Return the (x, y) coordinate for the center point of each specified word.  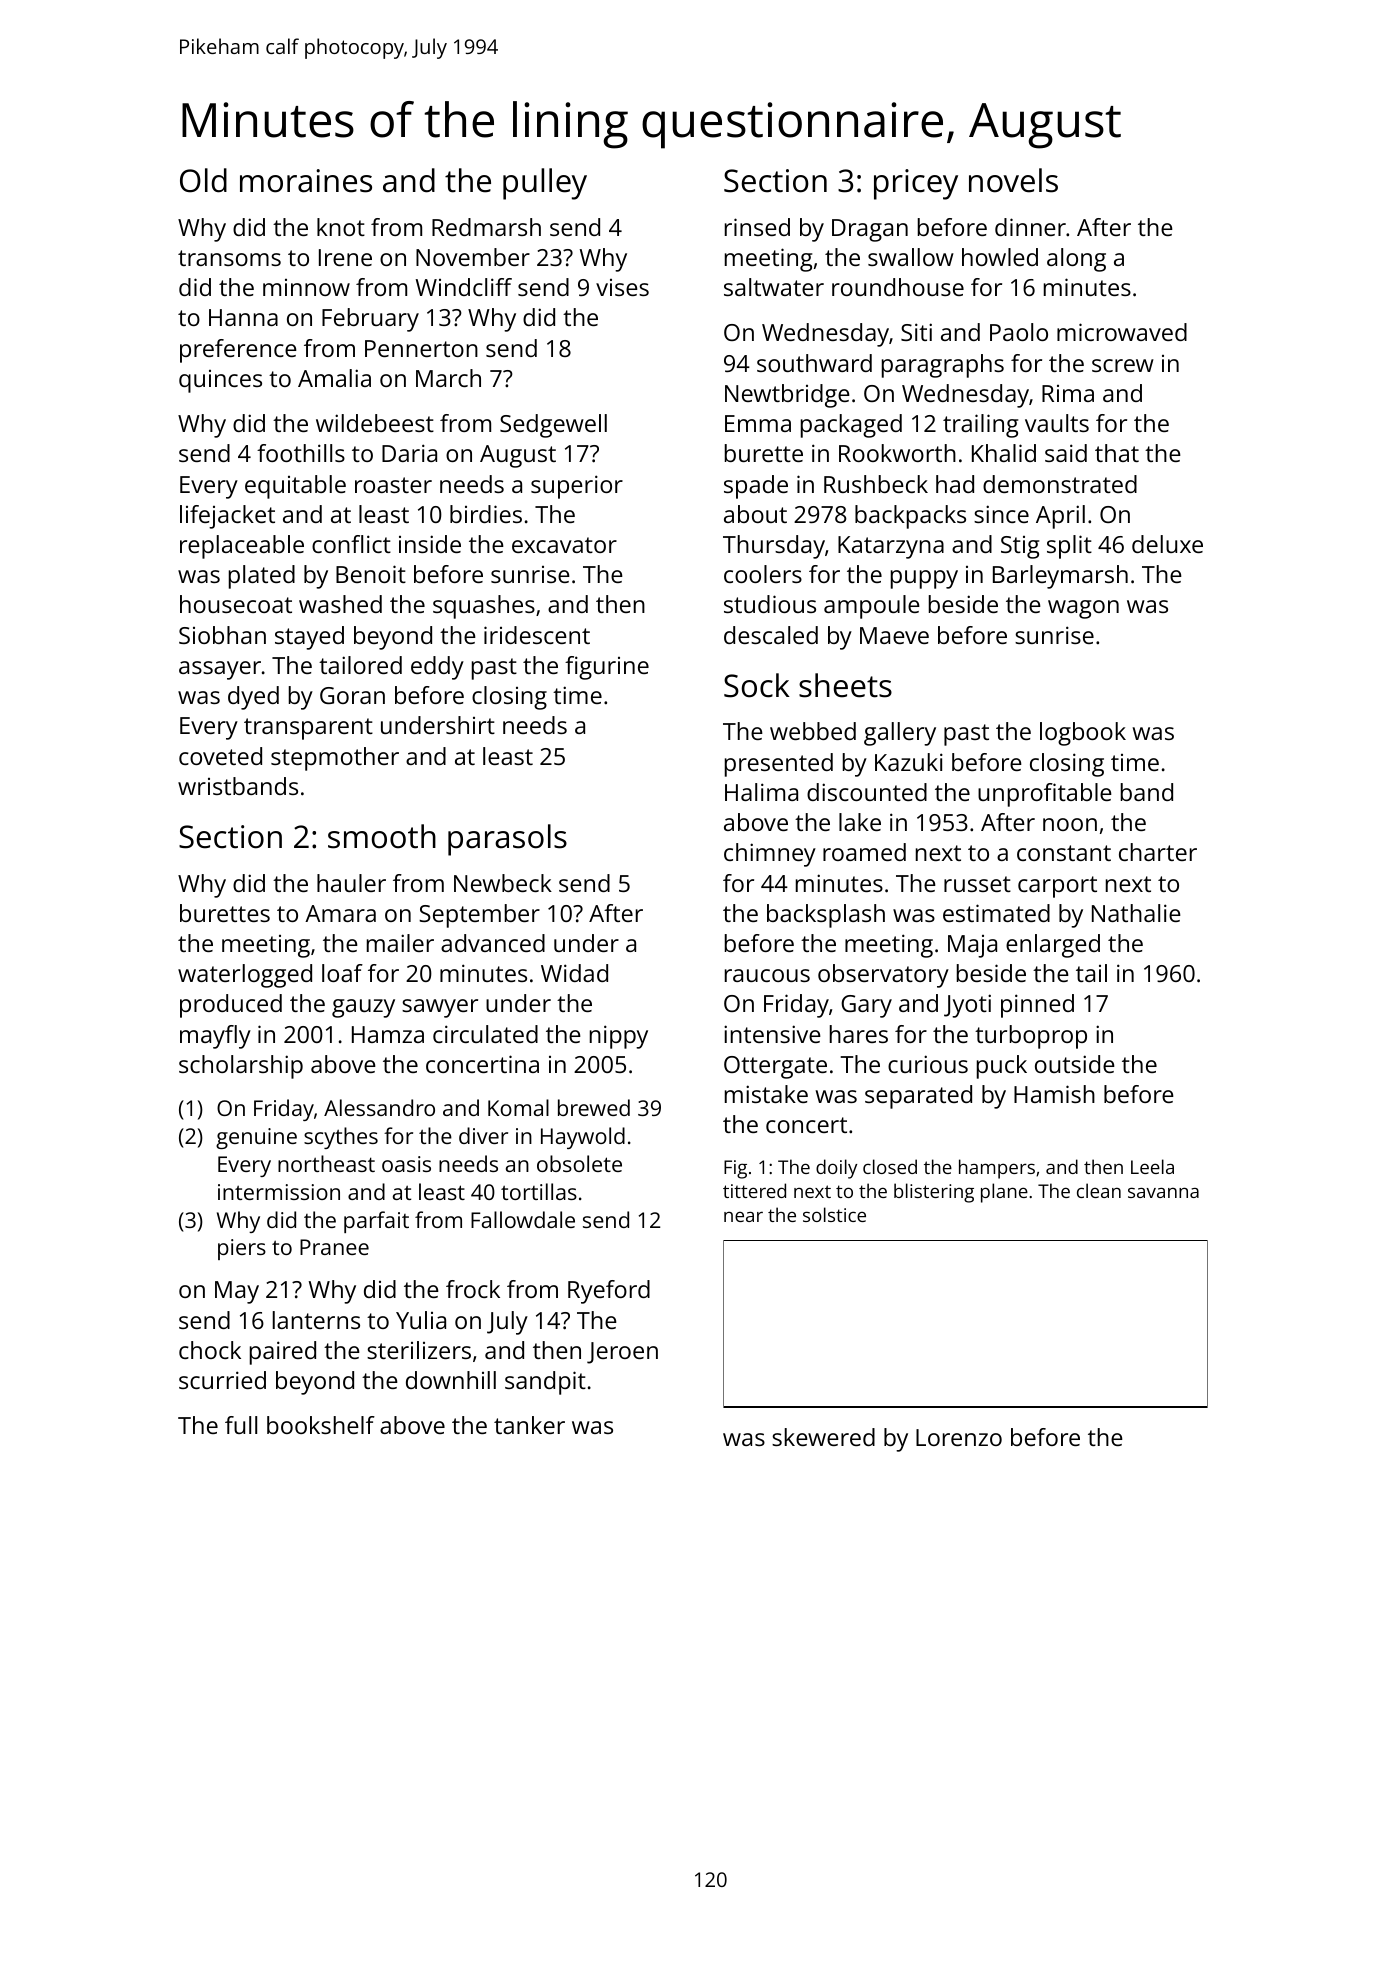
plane (1004, 1193)
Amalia (334, 378)
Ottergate (775, 1067)
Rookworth (897, 453)
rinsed (757, 227)
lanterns (316, 1320)
